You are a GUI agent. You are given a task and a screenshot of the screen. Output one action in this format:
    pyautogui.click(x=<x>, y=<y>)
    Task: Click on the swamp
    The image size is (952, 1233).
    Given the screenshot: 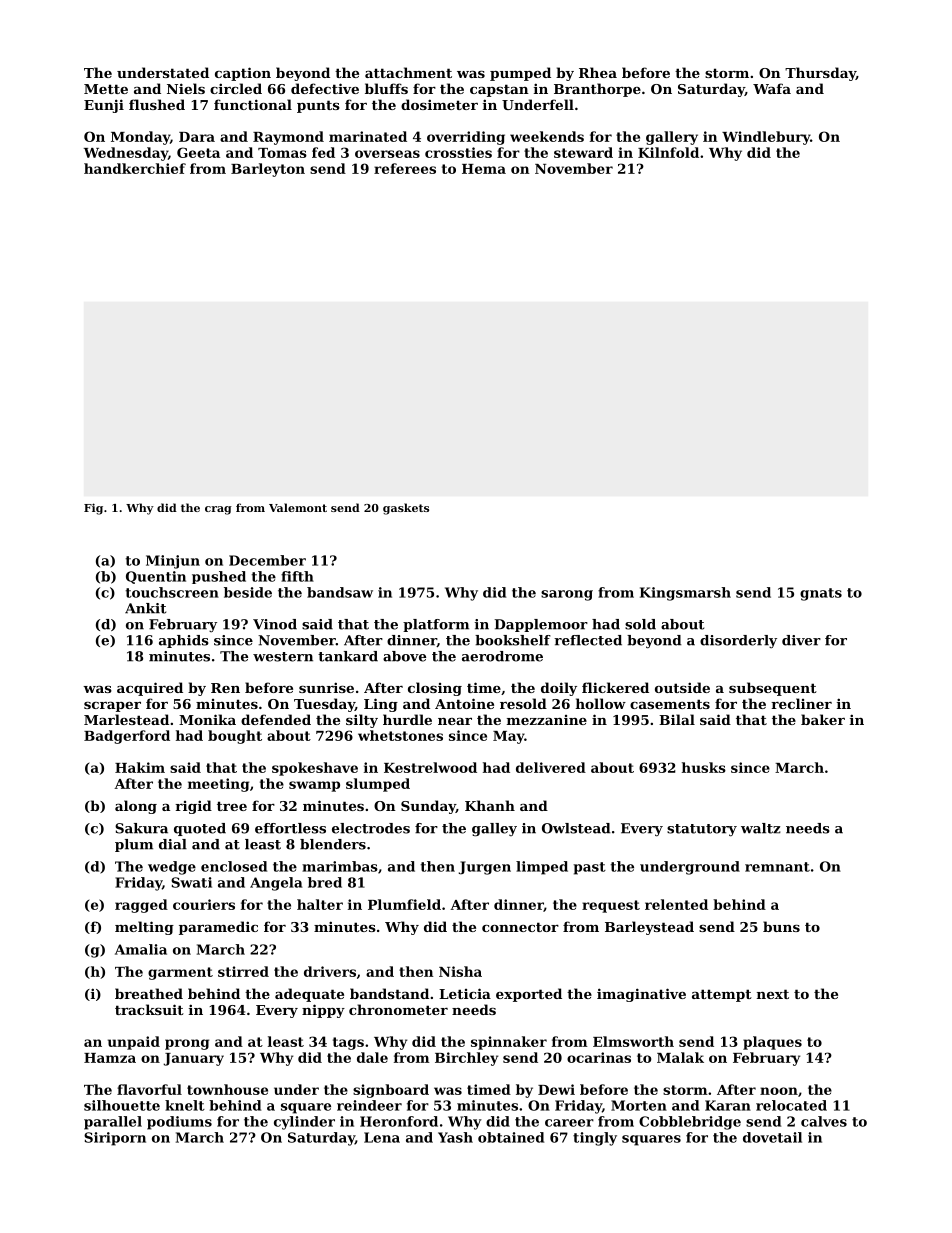 What is the action you would take?
    pyautogui.click(x=314, y=786)
